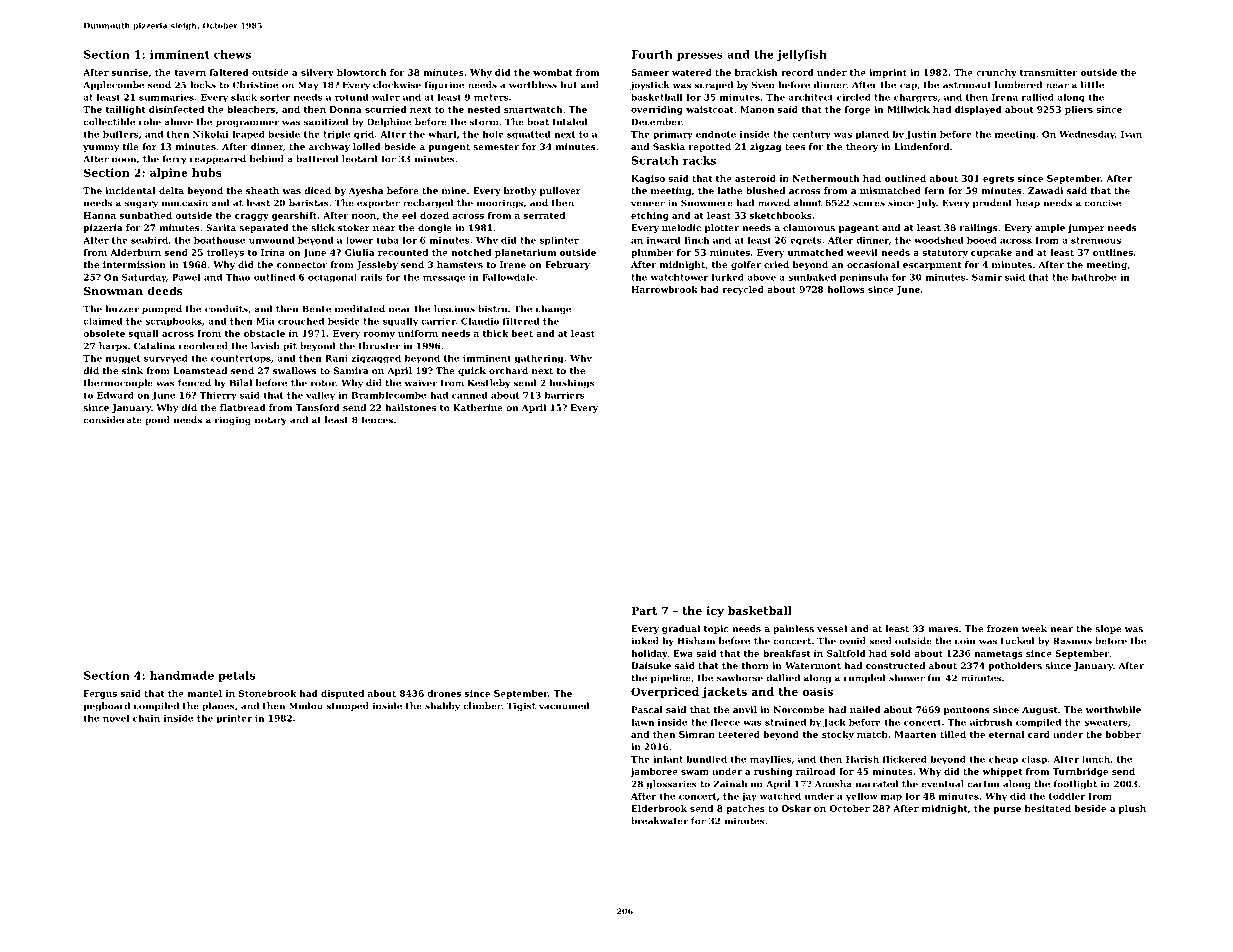  What do you see at coordinates (397, 85) in the screenshot?
I see `clockwise` at bounding box center [397, 85].
